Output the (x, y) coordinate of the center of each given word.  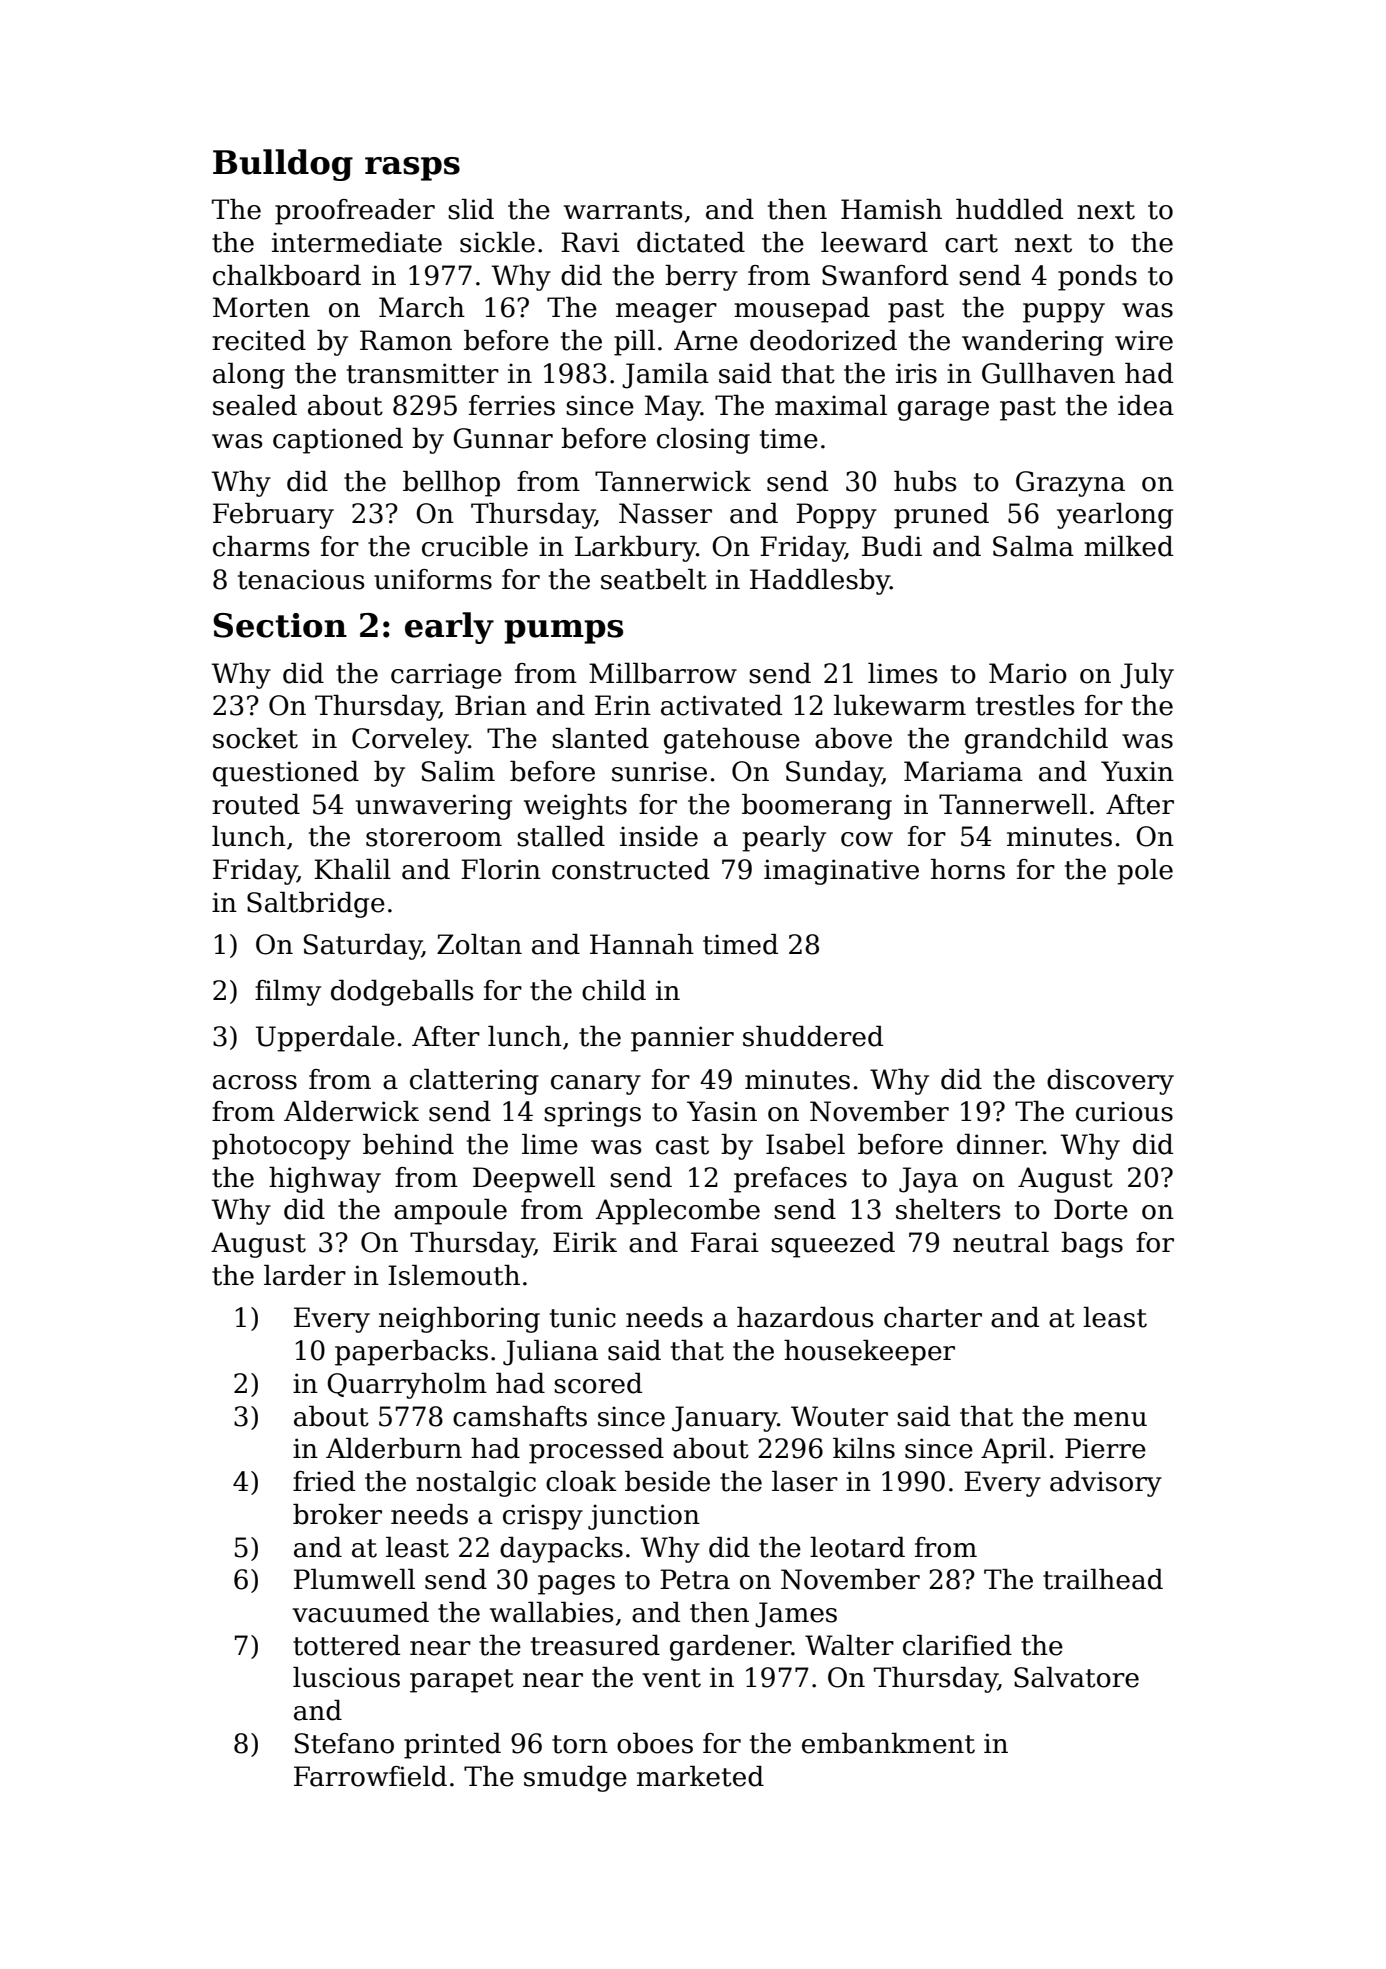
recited (259, 340)
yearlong (1115, 516)
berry (701, 278)
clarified (957, 1645)
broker (337, 1514)
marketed (700, 1776)
